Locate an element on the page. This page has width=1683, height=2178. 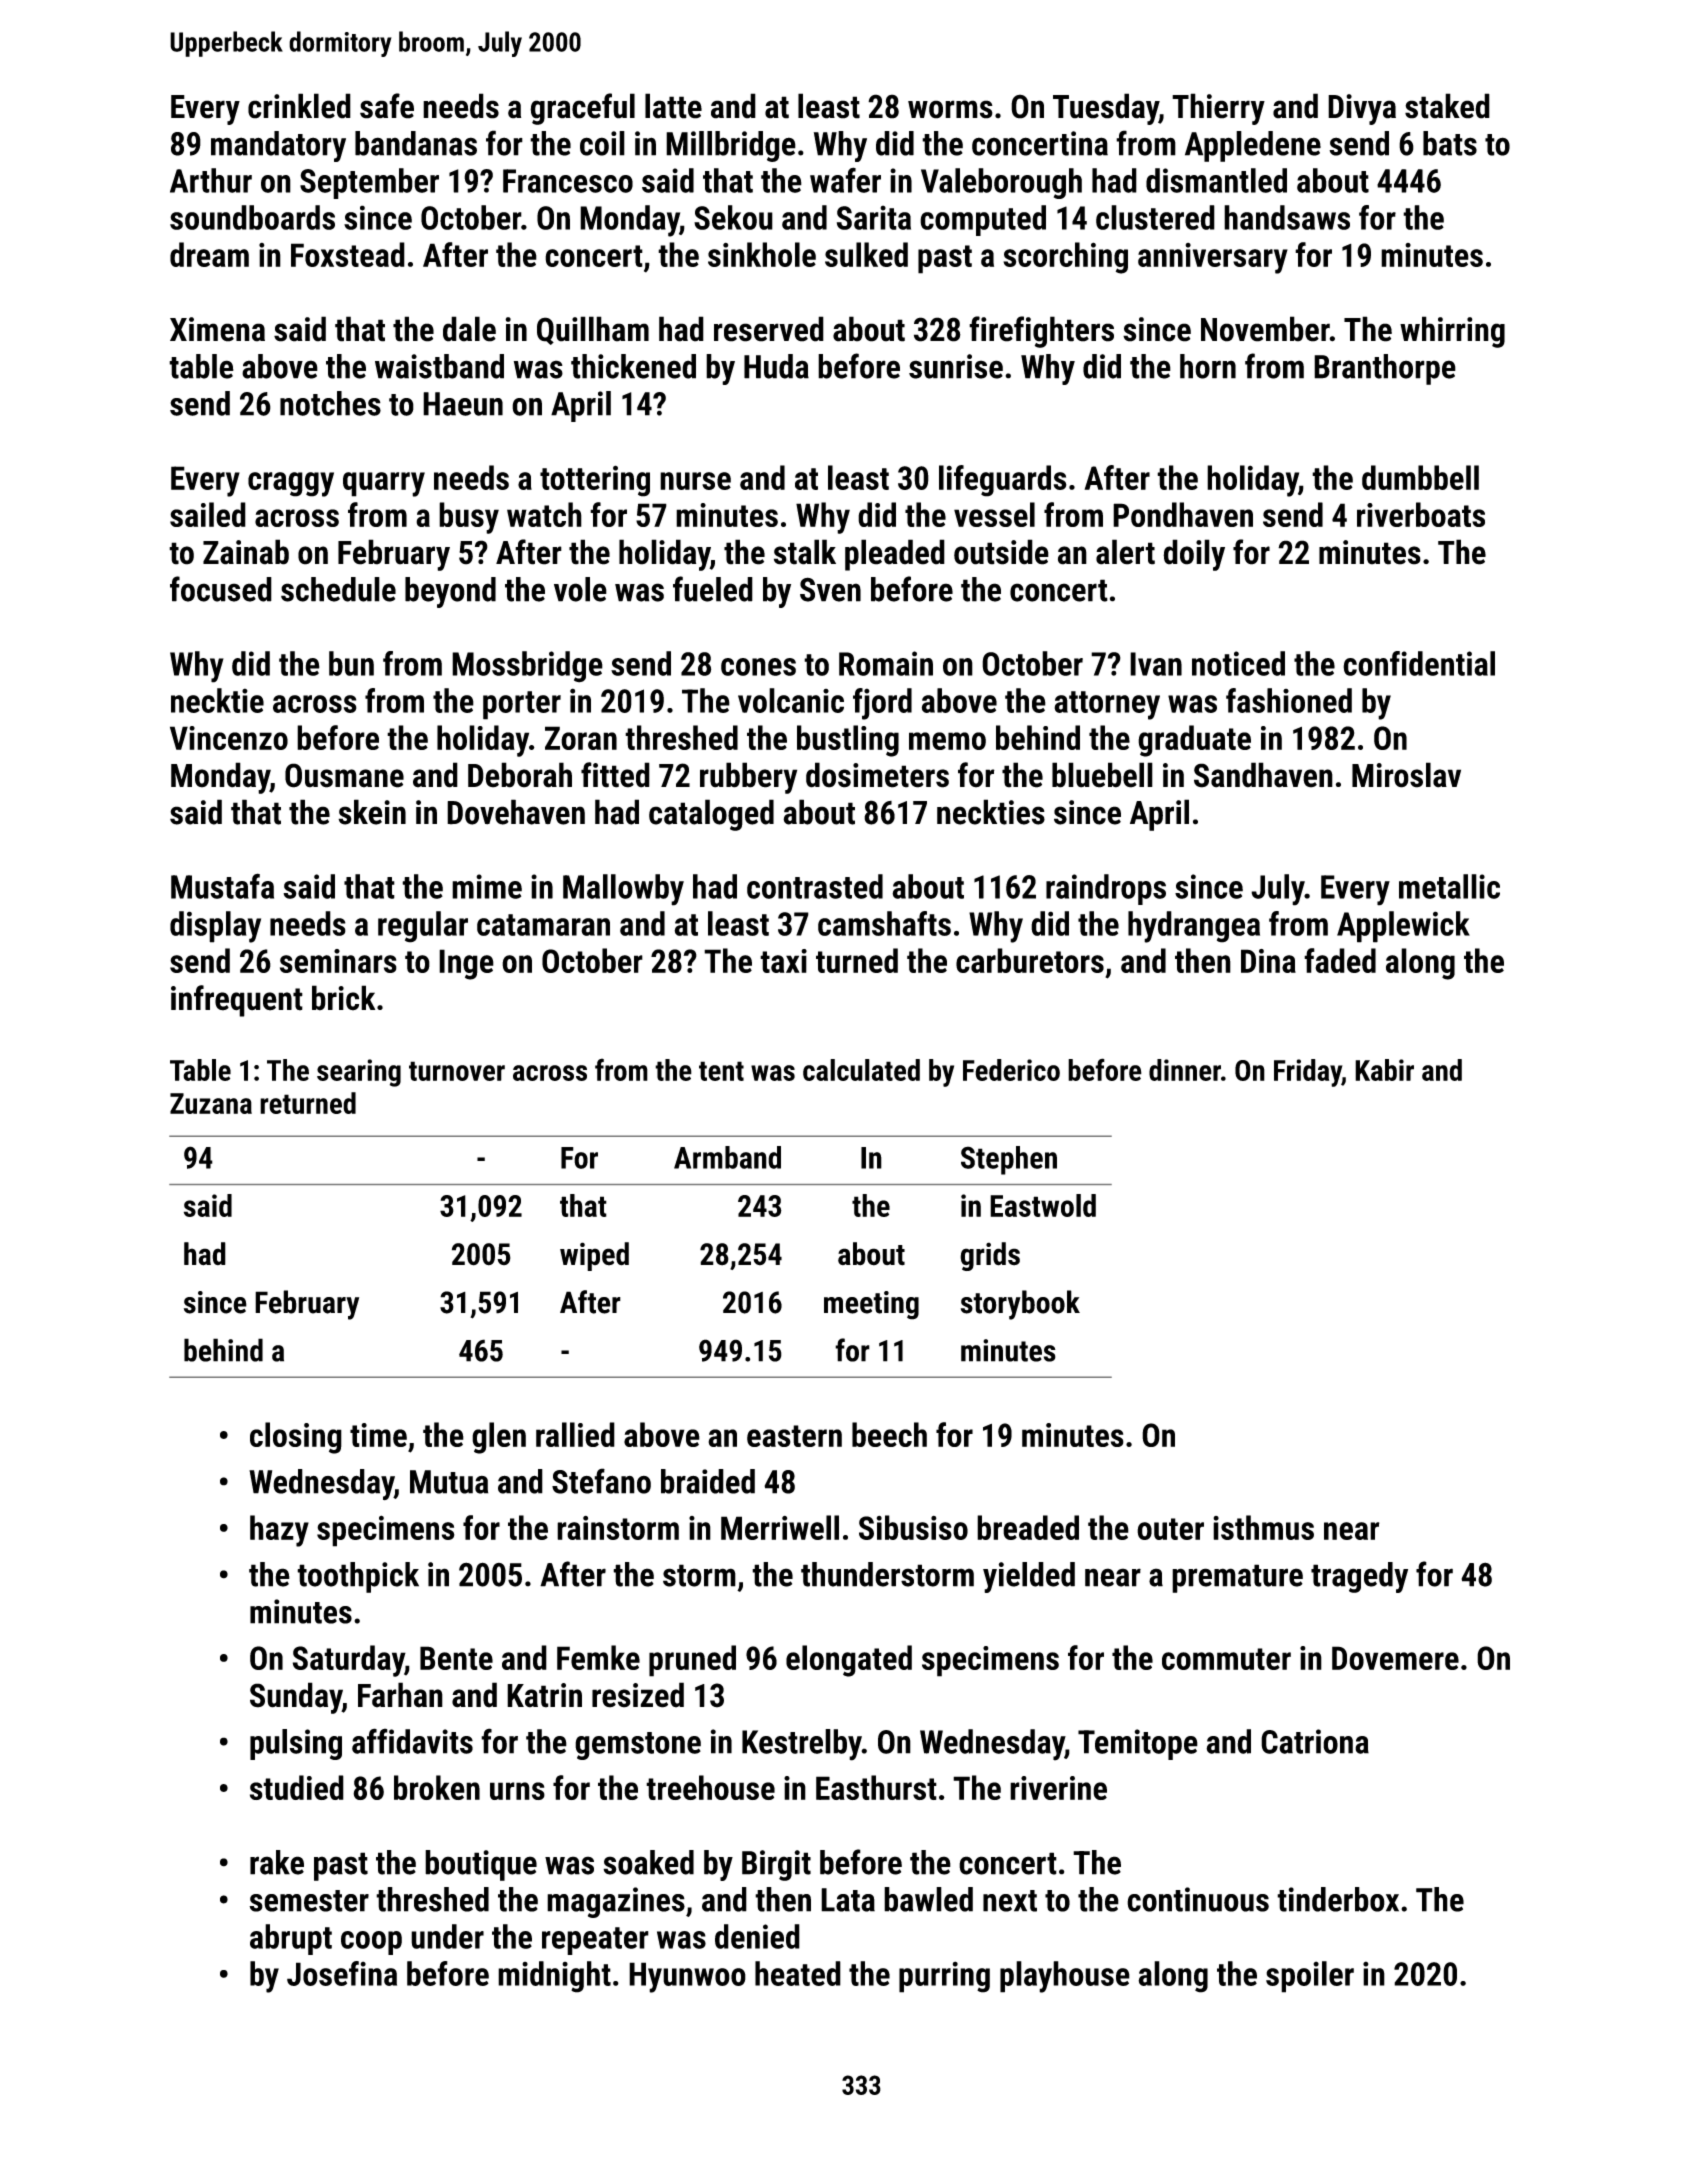
whirring is located at coordinates (1452, 332).
